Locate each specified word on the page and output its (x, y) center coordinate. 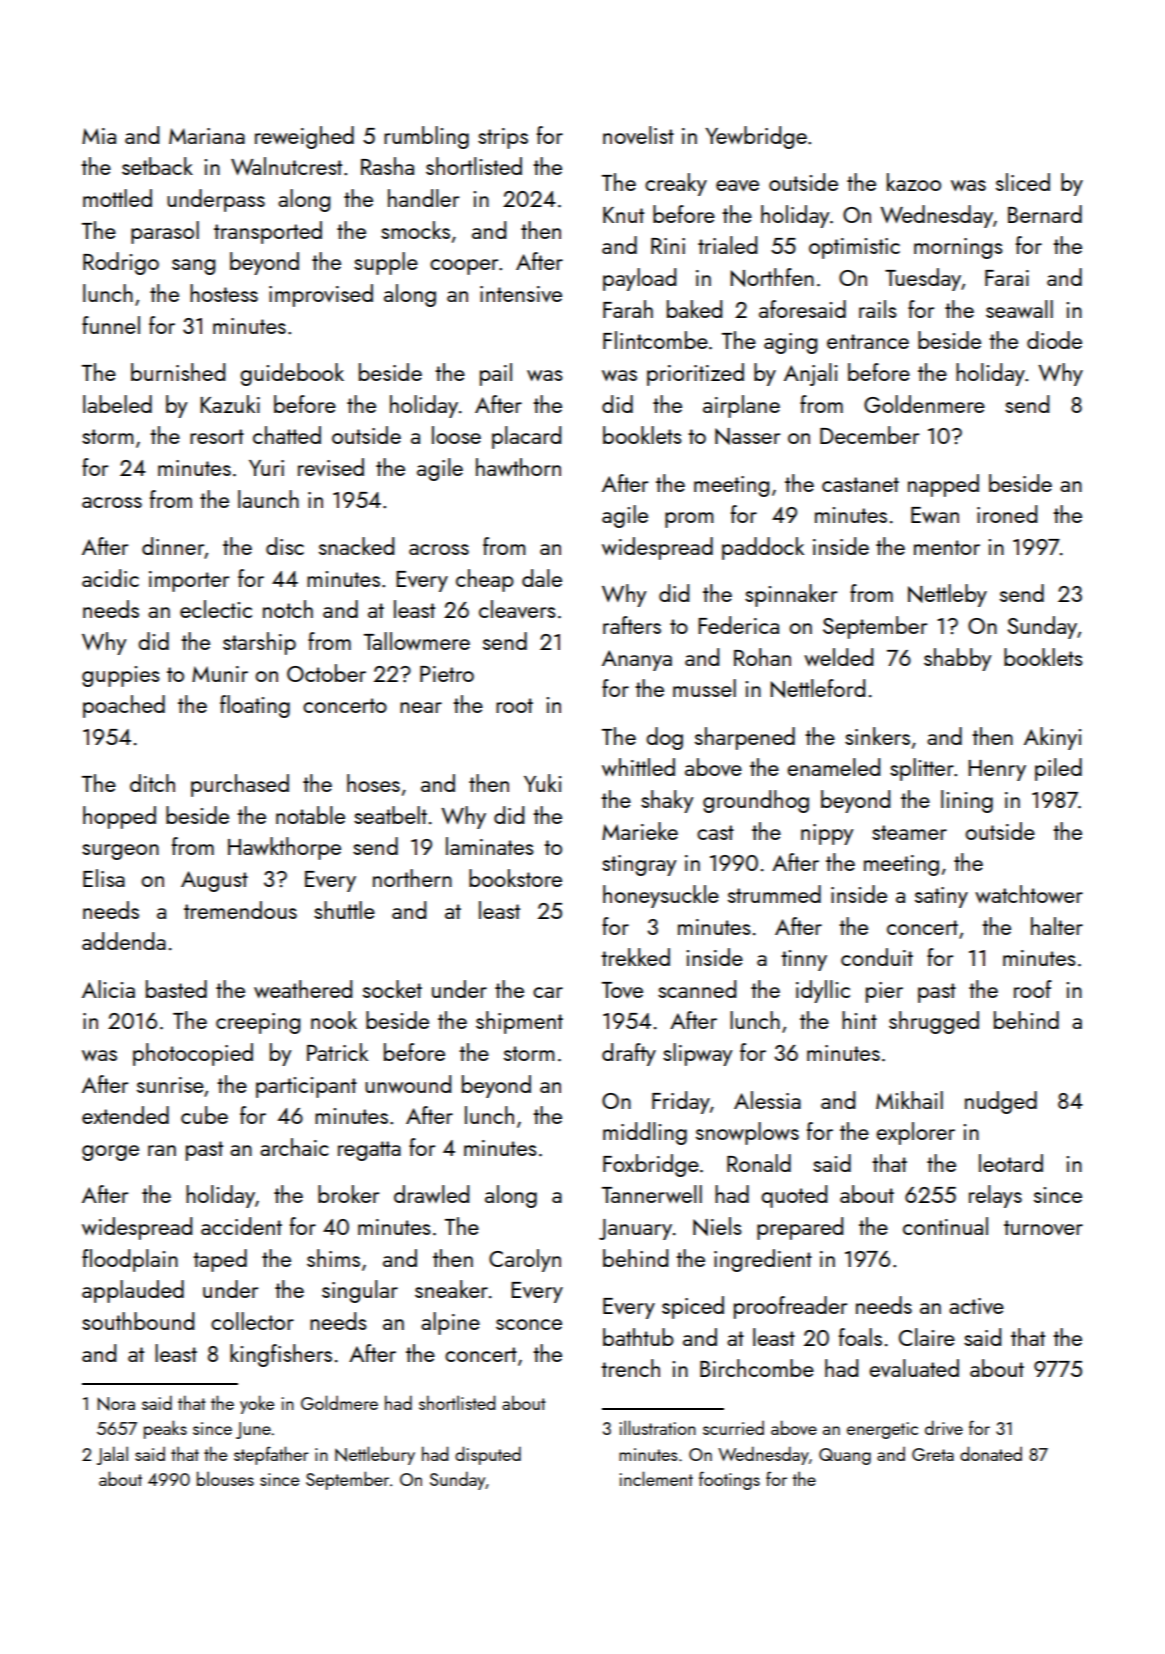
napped (943, 485)
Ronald (759, 1163)
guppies (121, 676)
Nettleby (947, 595)
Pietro (447, 674)
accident (241, 1226)
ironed (1007, 514)
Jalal (112, 1455)
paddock (763, 548)
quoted (794, 1196)
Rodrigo (121, 263)
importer (189, 581)
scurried (733, 1428)
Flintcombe (655, 340)
